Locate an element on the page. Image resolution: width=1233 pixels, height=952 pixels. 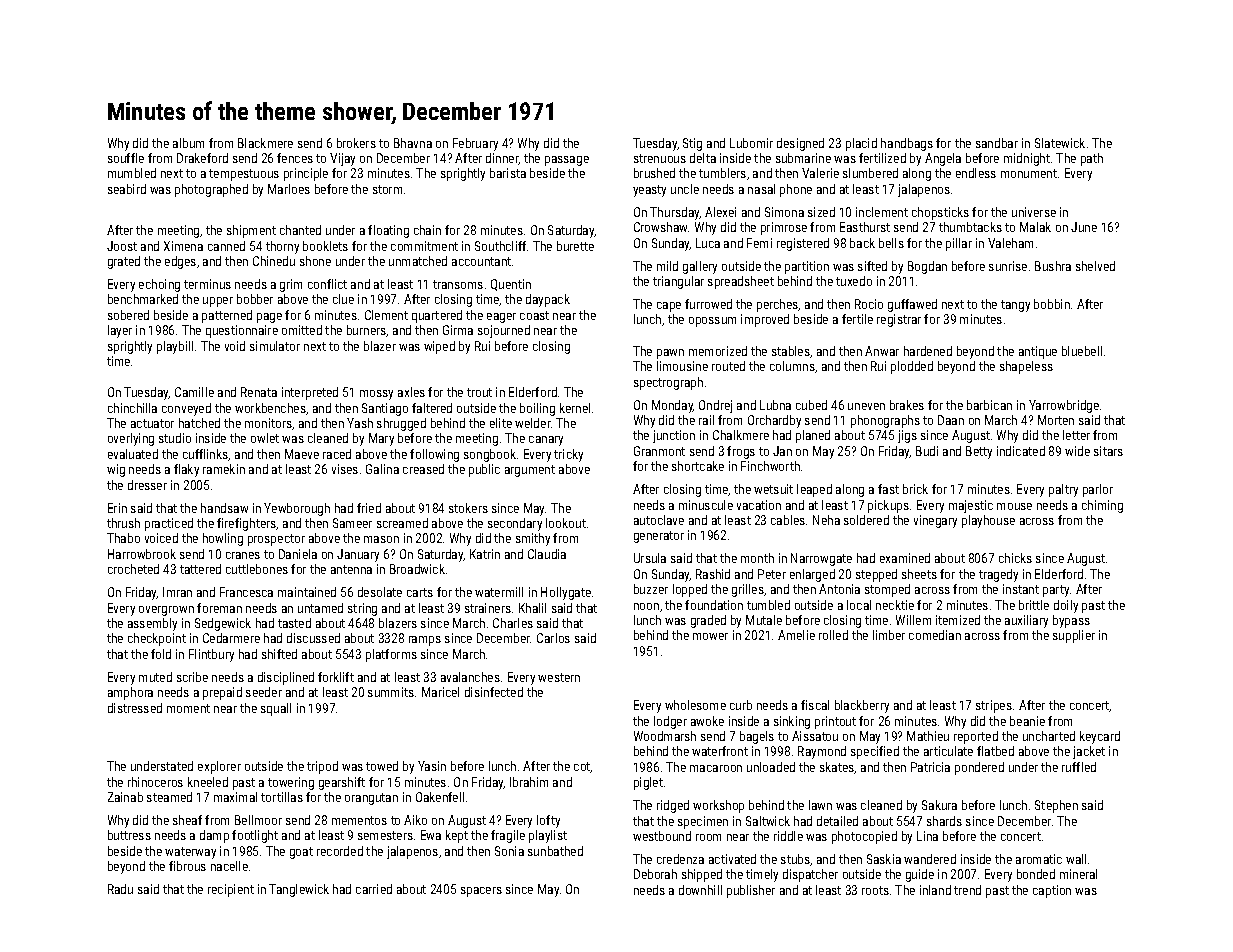
Deborah is located at coordinates (655, 874).
